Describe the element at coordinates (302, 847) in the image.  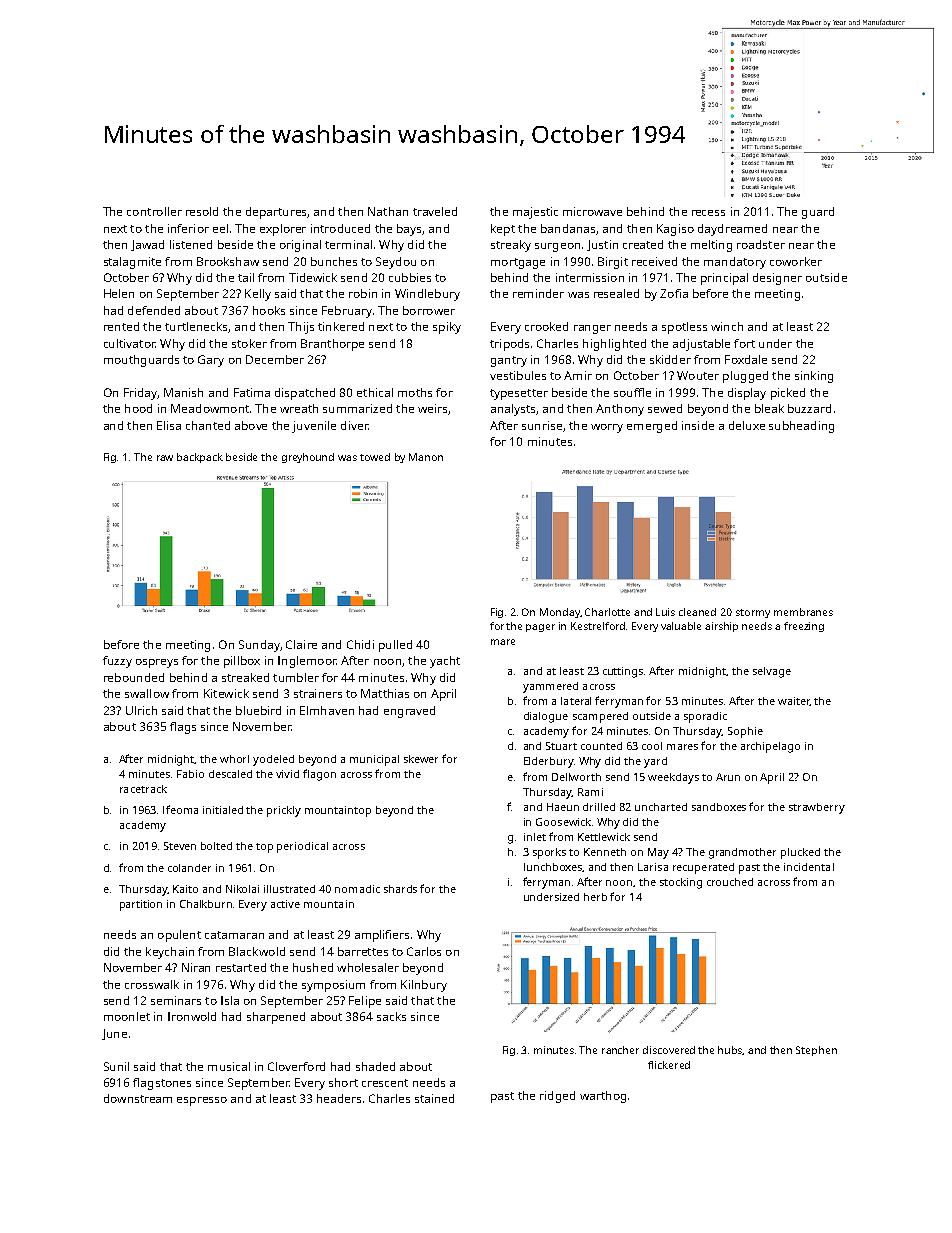
I see `periodical` at that location.
